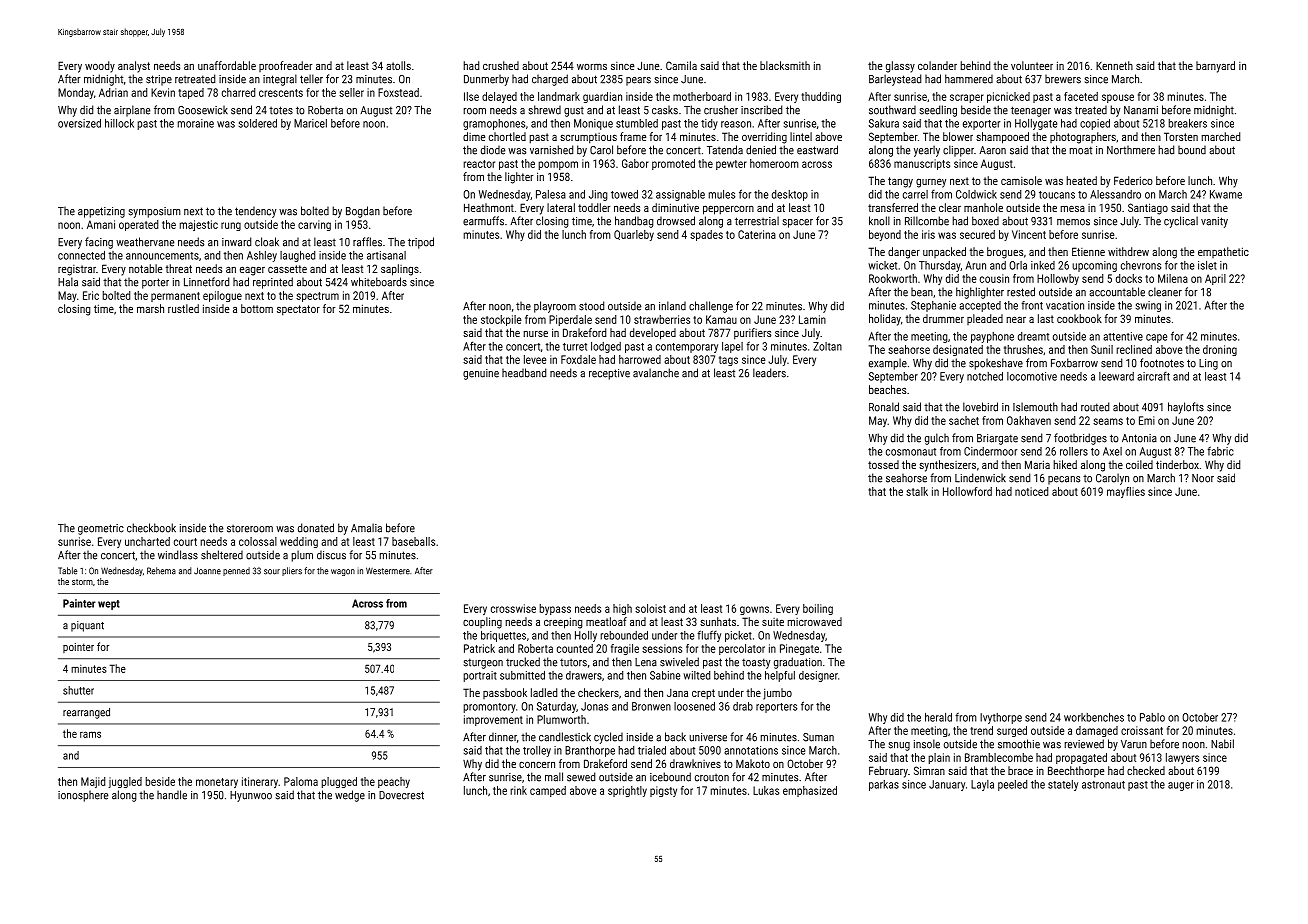 Image resolution: width=1308 pixels, height=924 pixels. I want to click on microwaved, so click(815, 621).
